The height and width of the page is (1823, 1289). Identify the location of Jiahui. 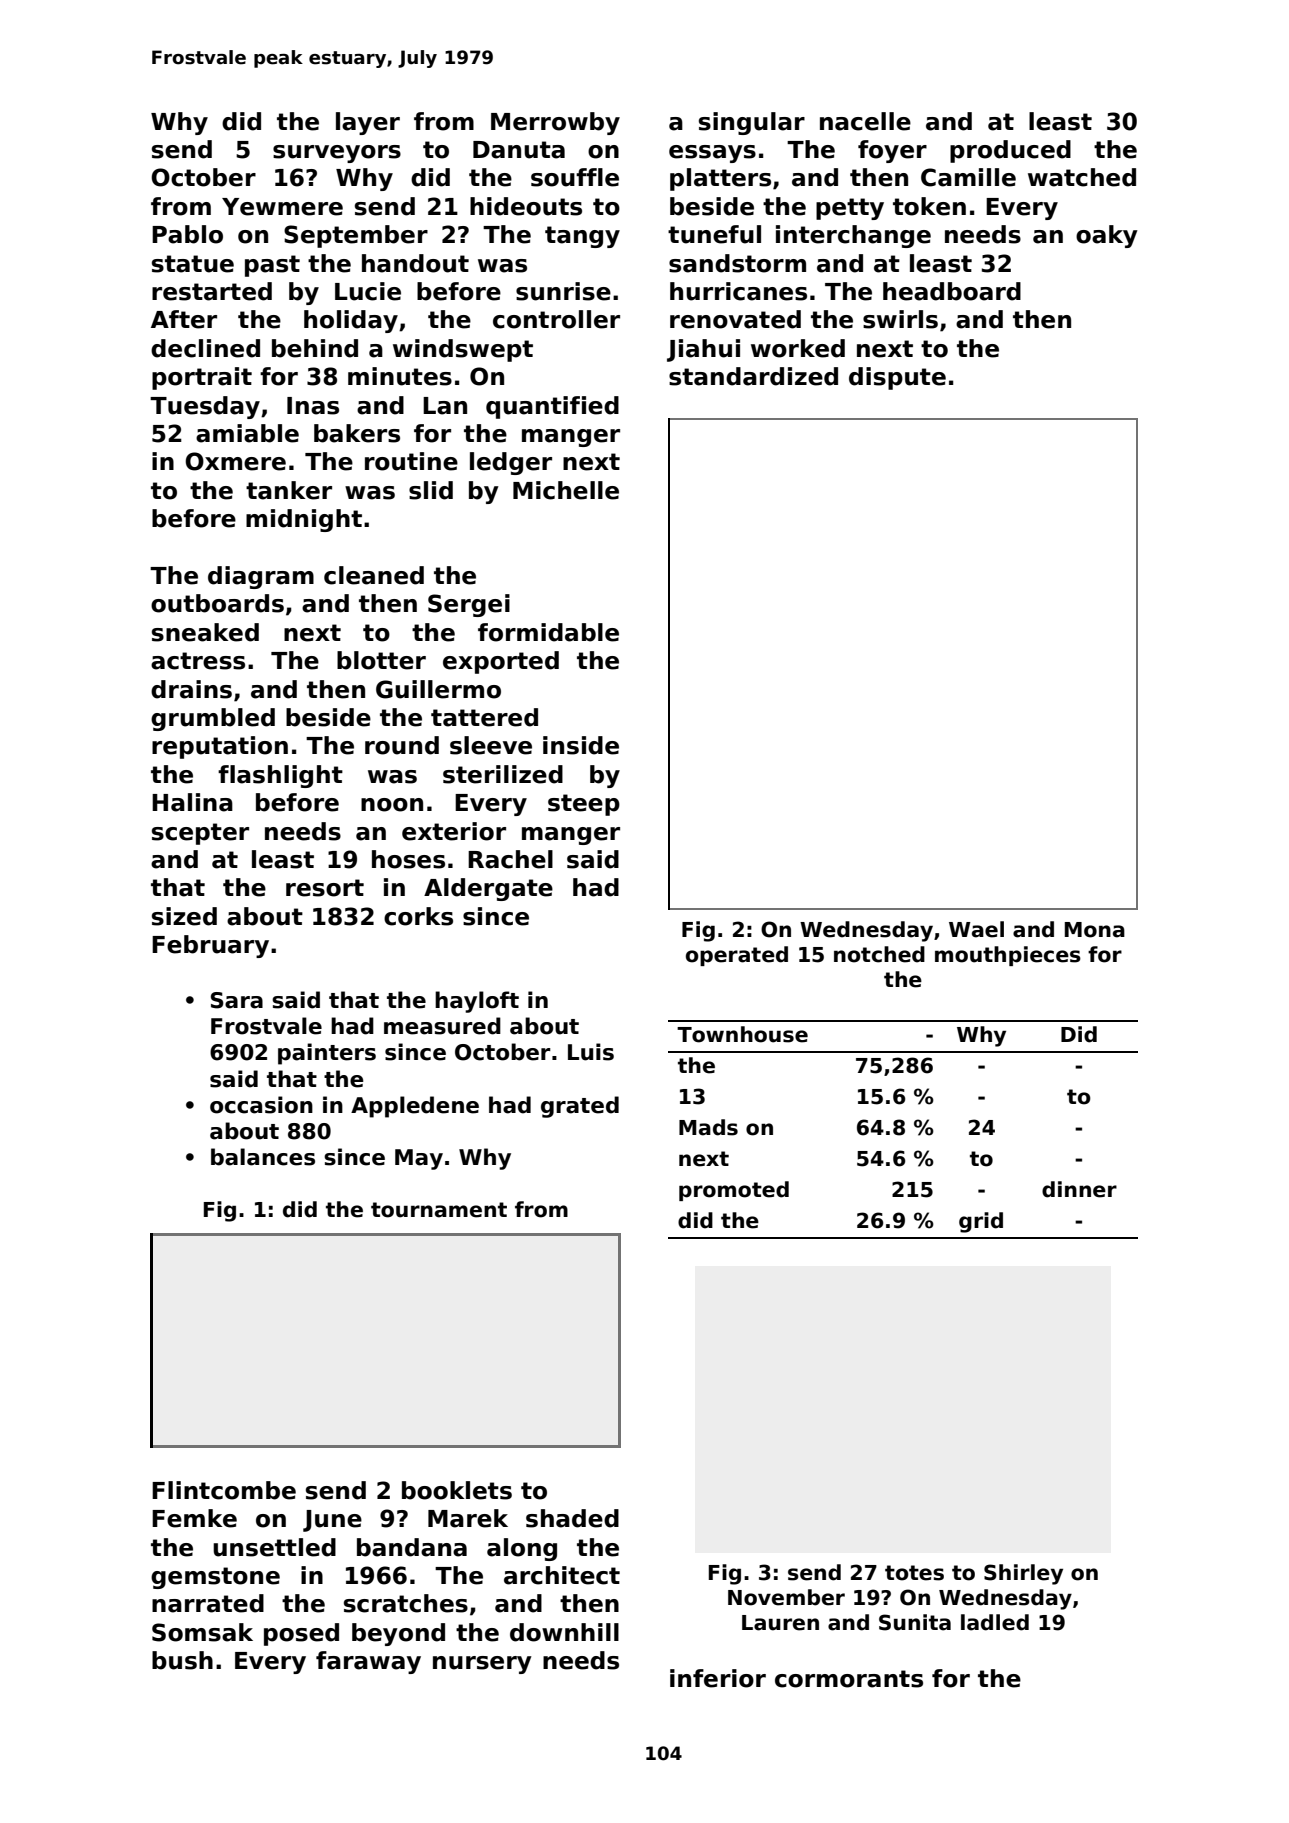
(703, 350).
